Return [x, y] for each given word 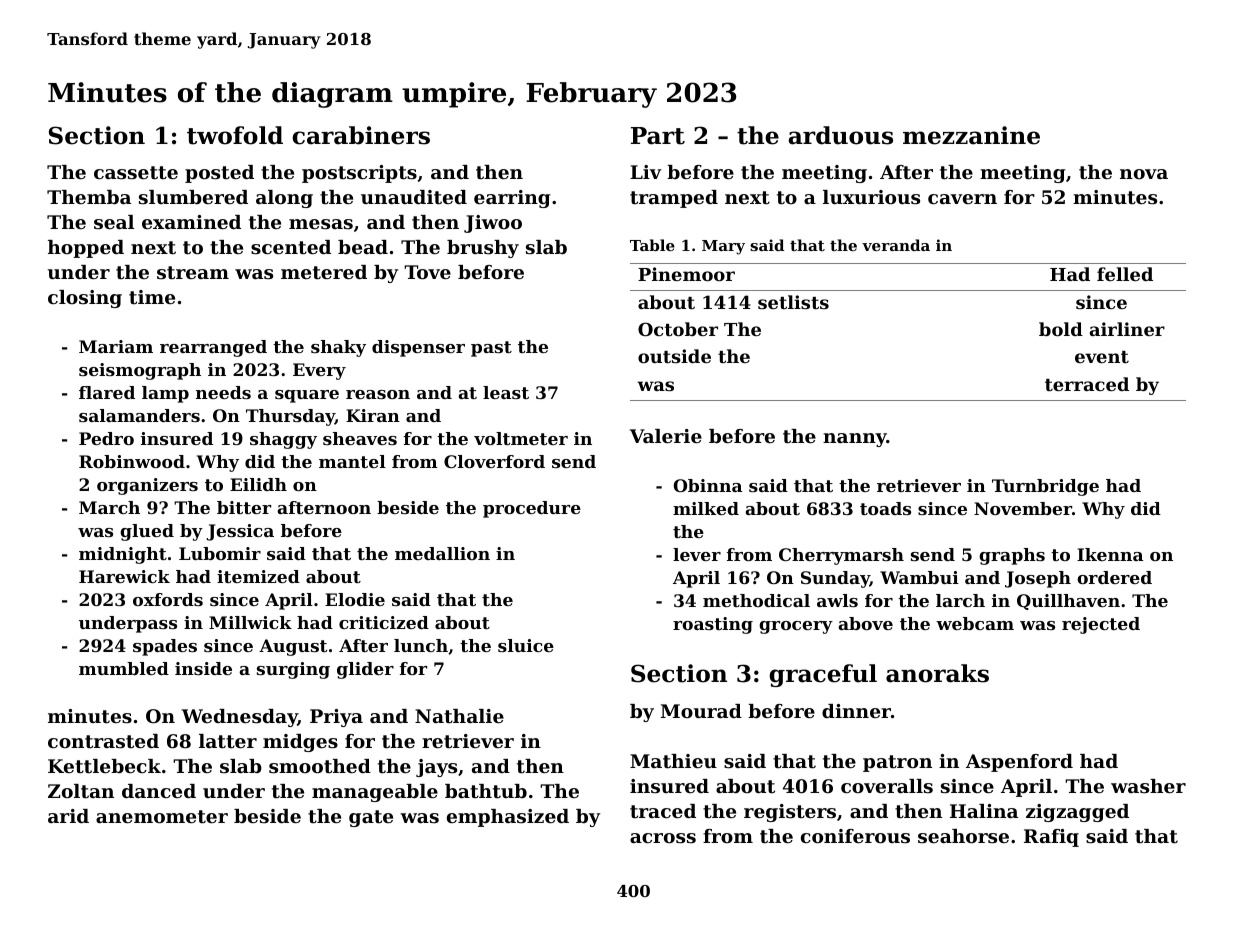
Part [658, 136]
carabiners [361, 135]
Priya [336, 718]
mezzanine [971, 135]
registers [790, 813]
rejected [1101, 625]
